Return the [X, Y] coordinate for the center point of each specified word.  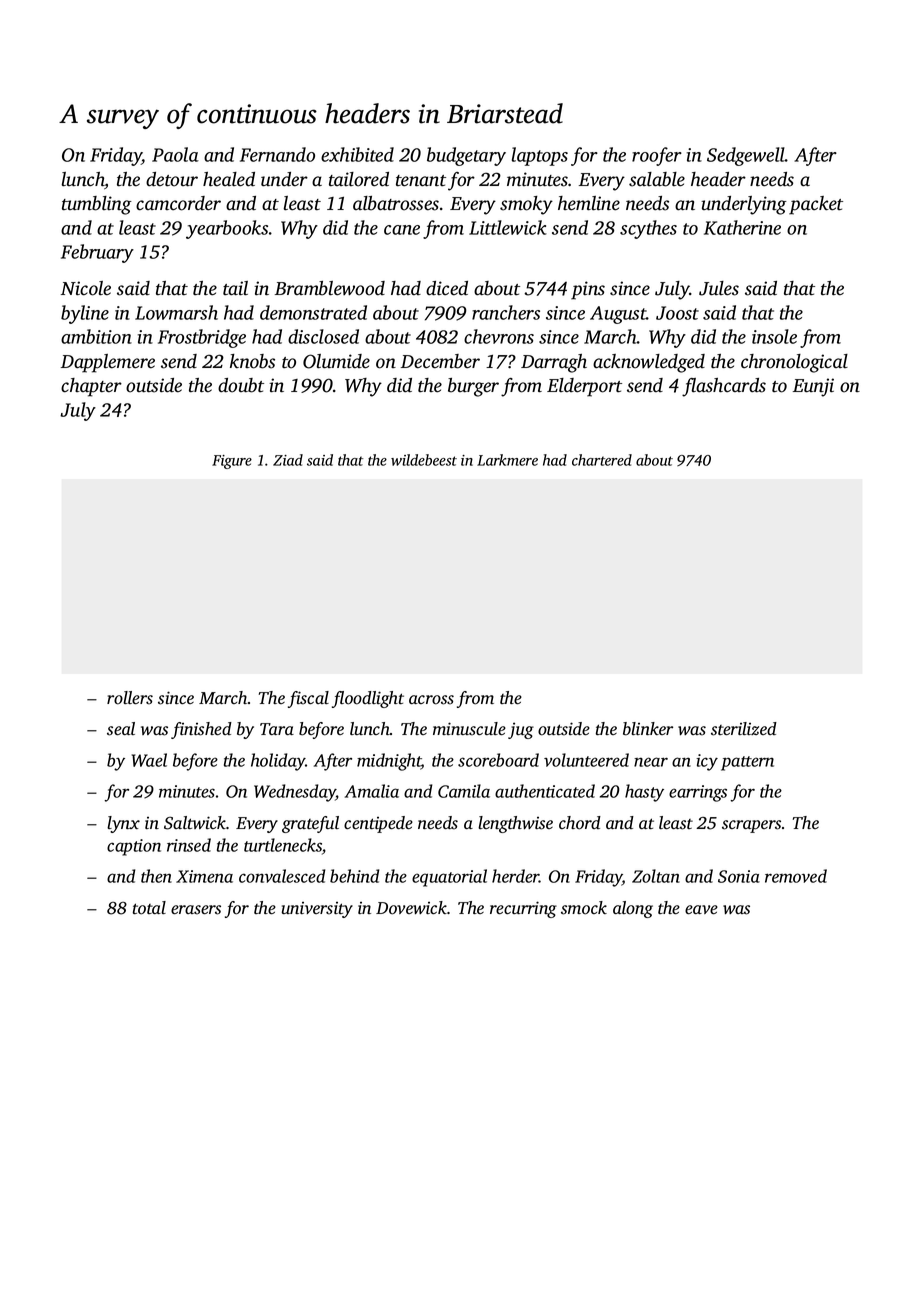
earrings [698, 793]
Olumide [336, 361]
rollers [130, 698]
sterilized [744, 729]
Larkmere [507, 460]
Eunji [813, 387]
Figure [232, 462]
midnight [389, 762]
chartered [602, 460]
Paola [175, 154]
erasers [196, 910]
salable [657, 179]
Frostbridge [202, 338]
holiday [278, 762]
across [431, 700]
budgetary [466, 156]
